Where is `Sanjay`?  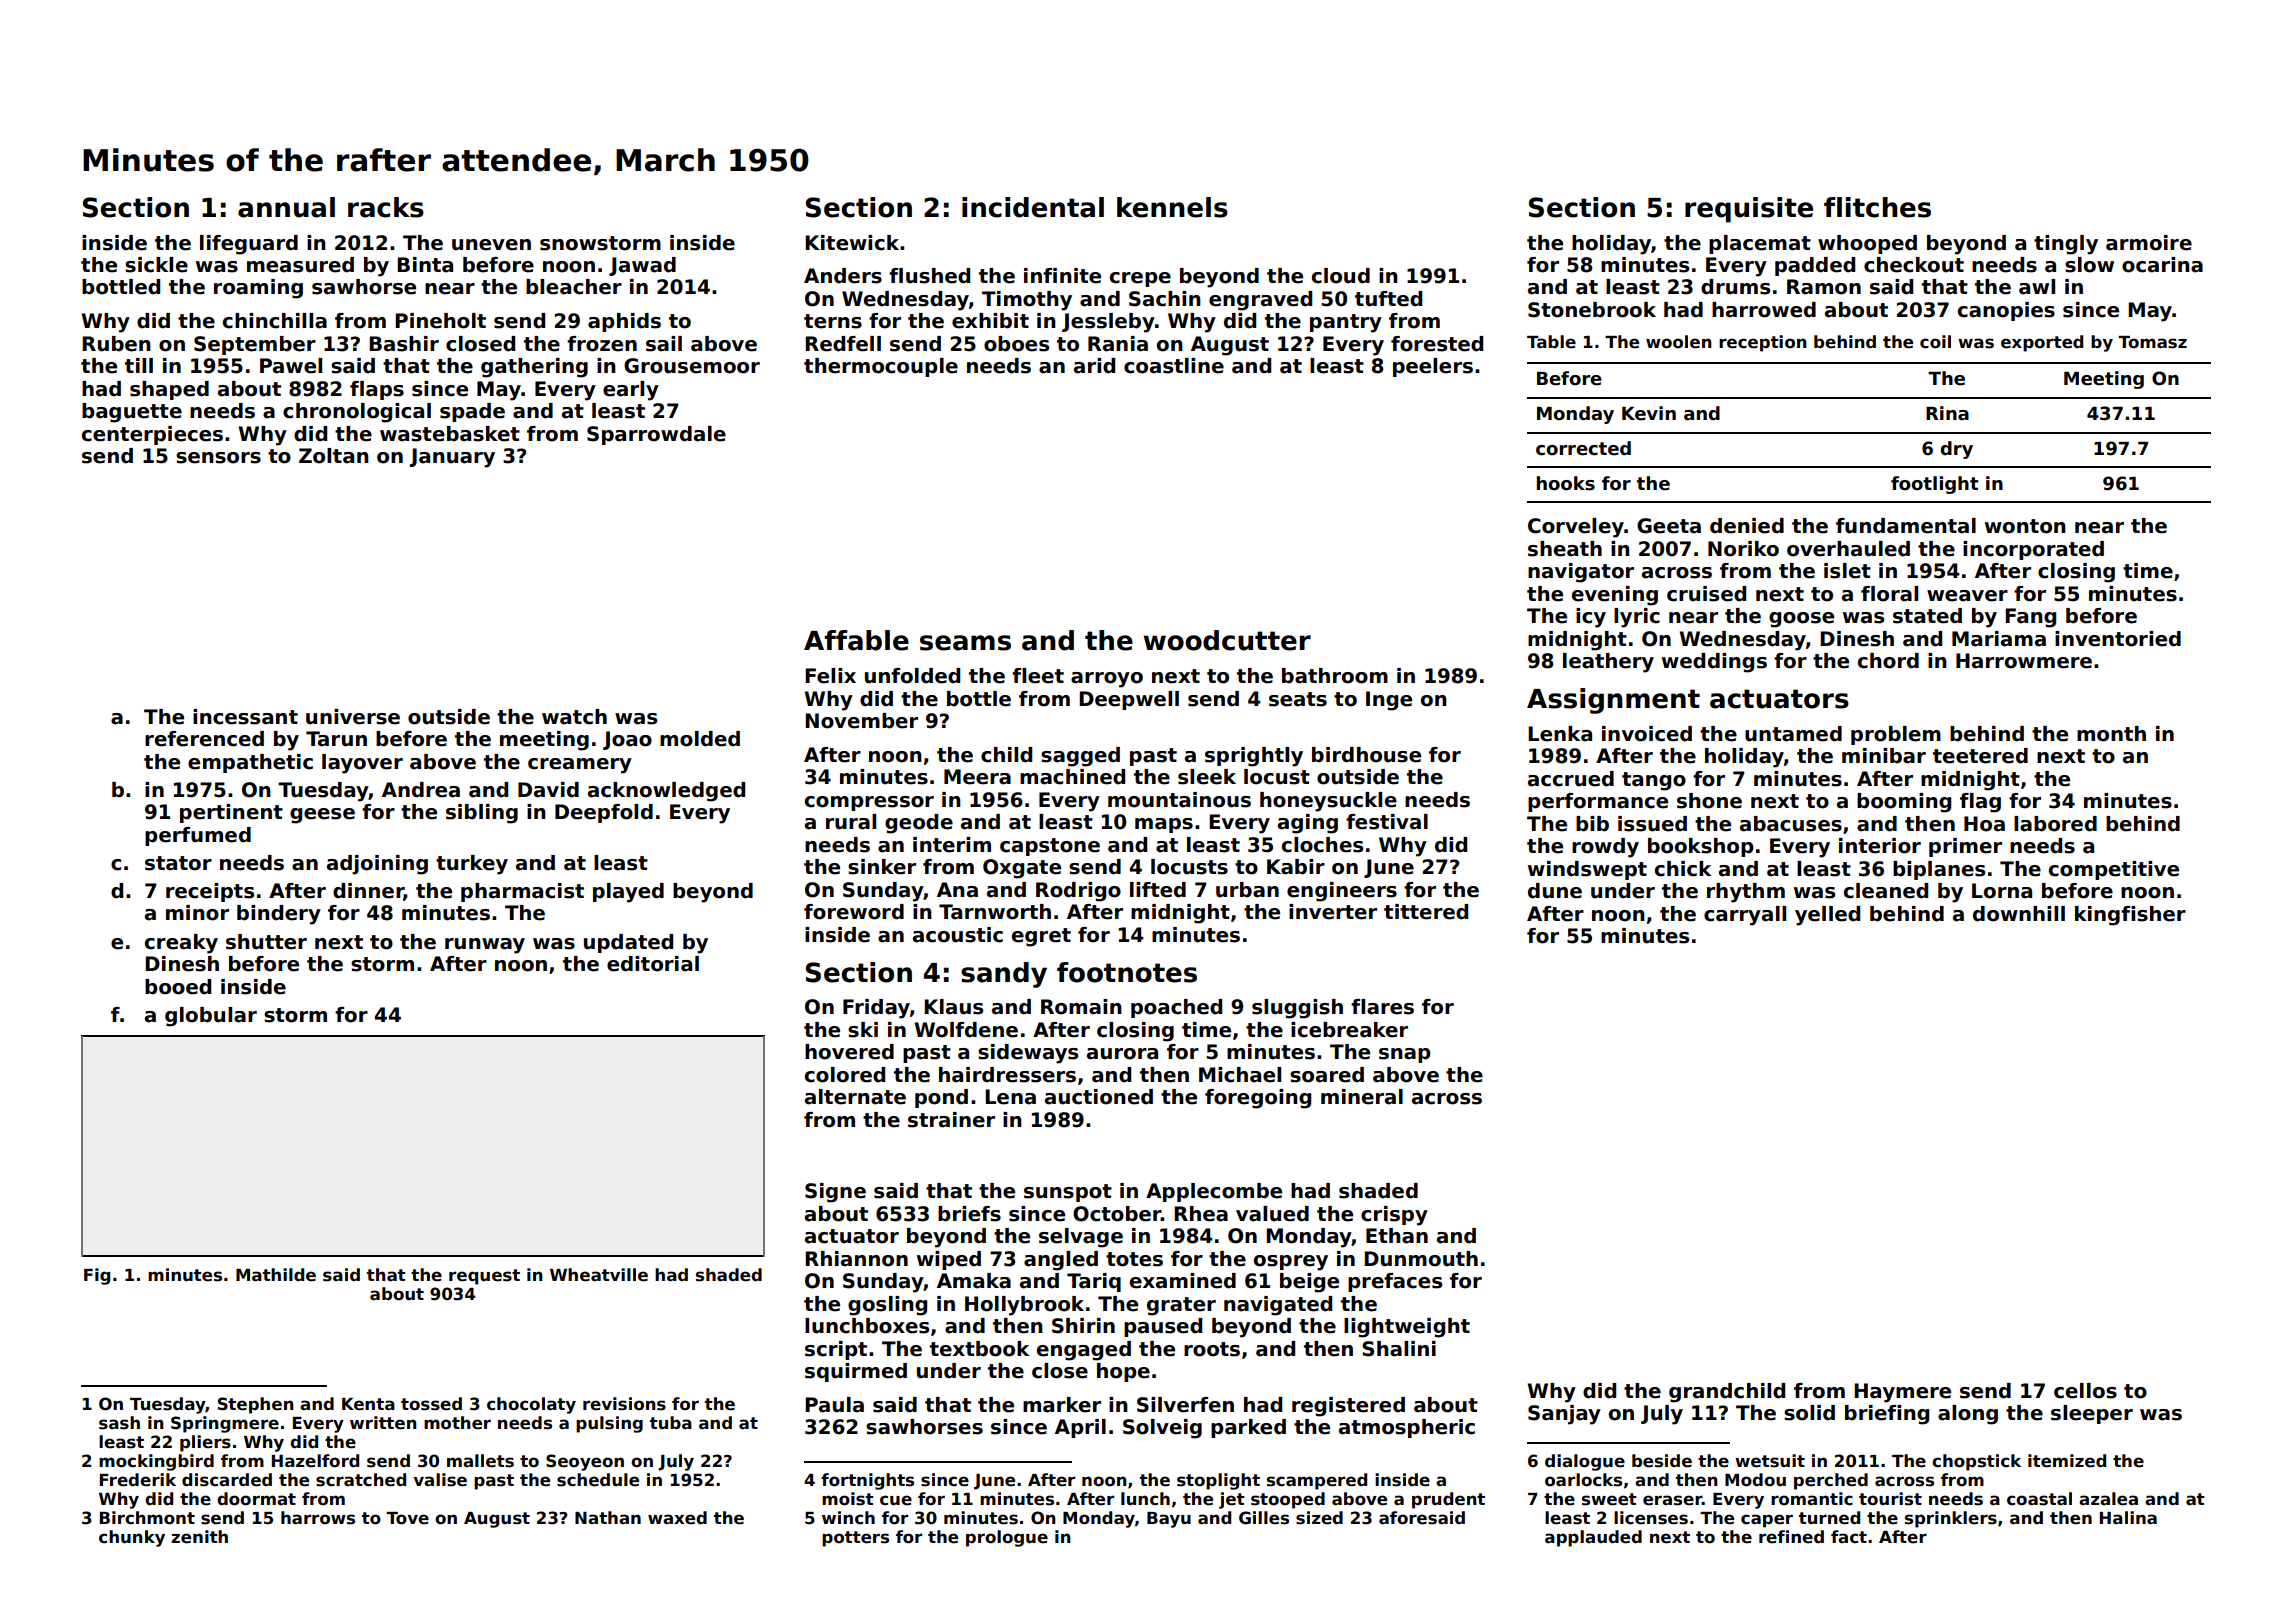 Sanjay is located at coordinates (1564, 1415).
